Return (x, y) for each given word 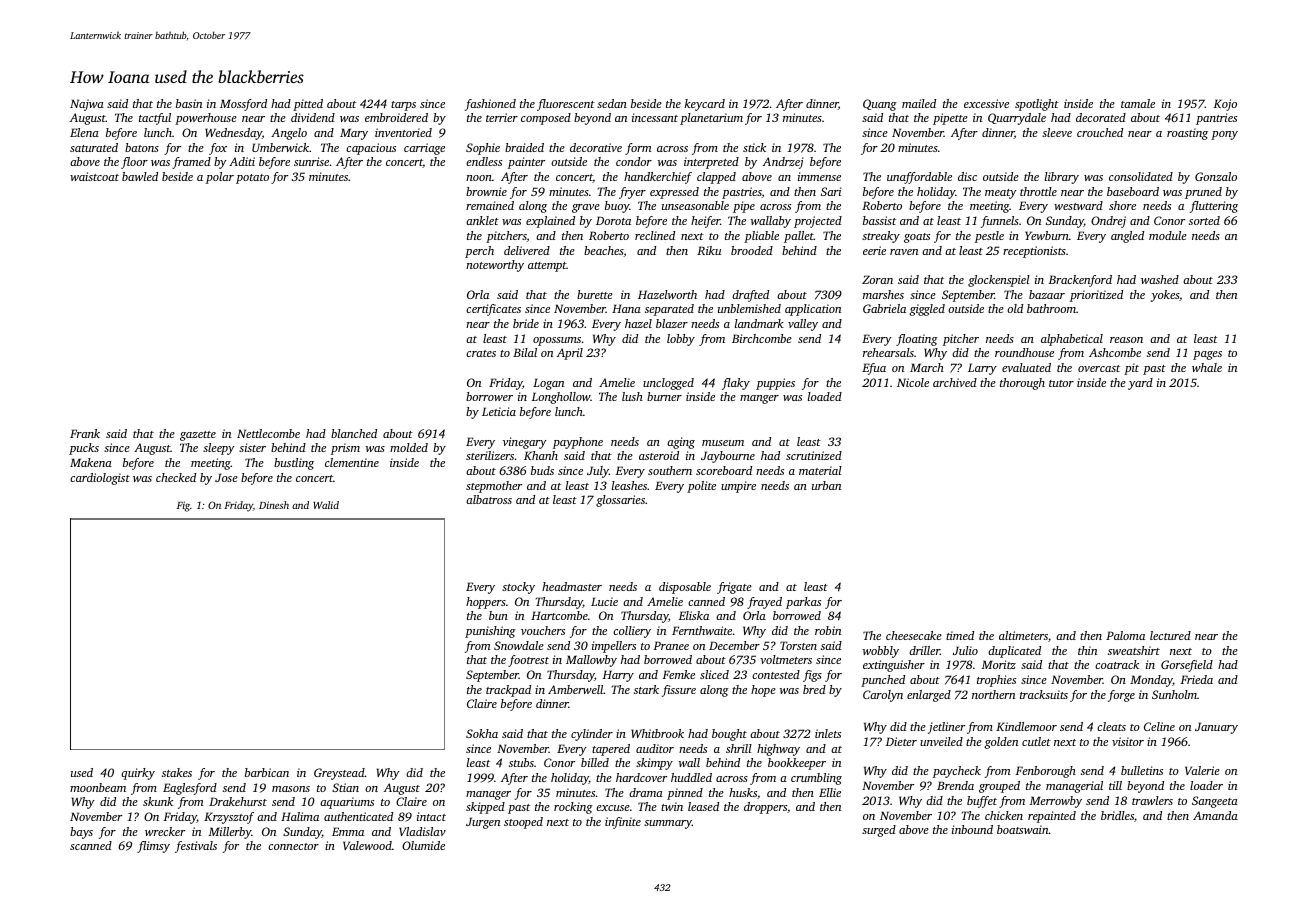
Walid (326, 505)
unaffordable (919, 178)
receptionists (1034, 252)
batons (142, 147)
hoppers (486, 603)
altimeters (1023, 635)
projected (818, 222)
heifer (705, 222)
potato (252, 179)
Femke (679, 674)
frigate (734, 588)
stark (646, 689)
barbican (267, 772)
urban (826, 485)
